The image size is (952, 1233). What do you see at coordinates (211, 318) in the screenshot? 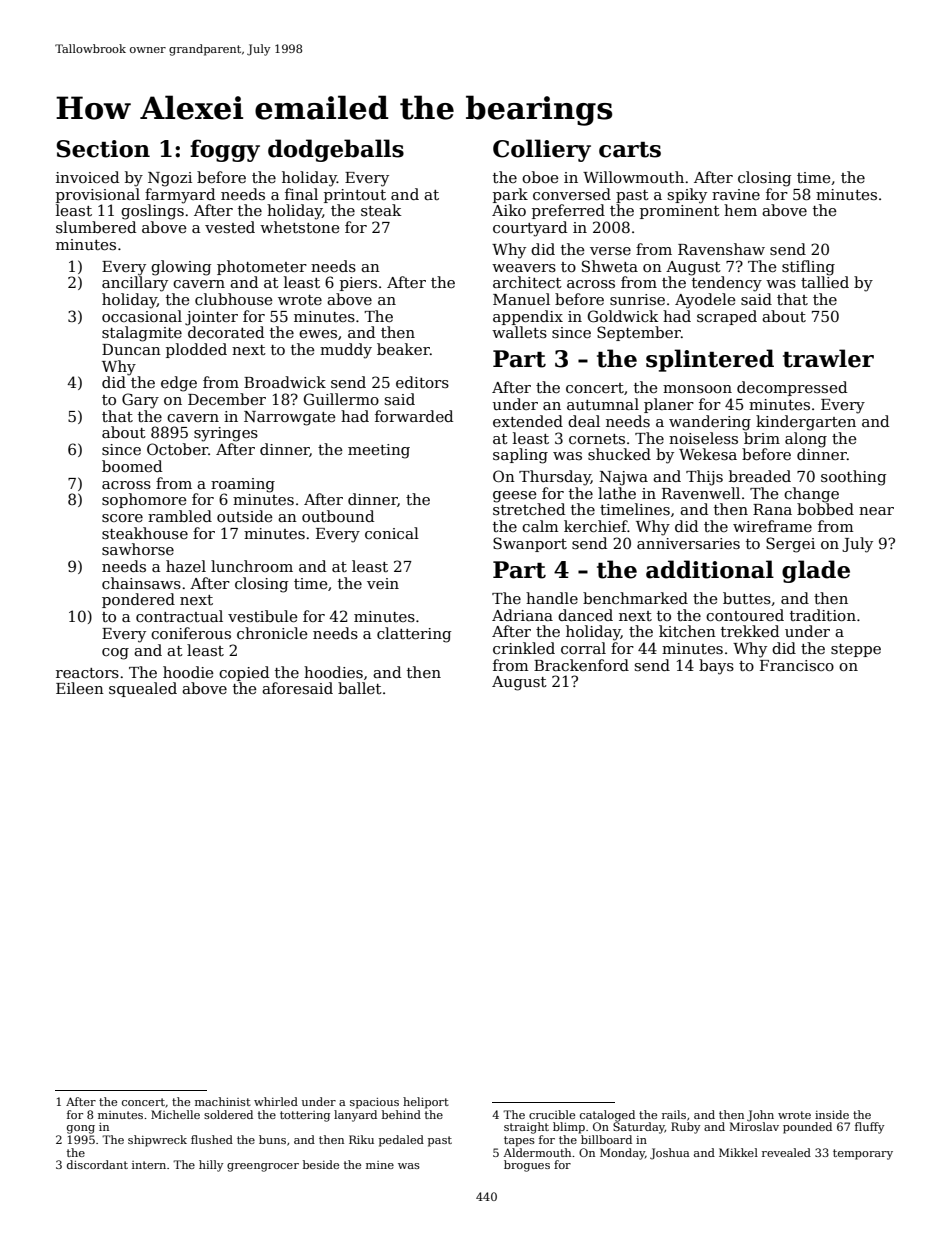
I see `jointer` at bounding box center [211, 318].
